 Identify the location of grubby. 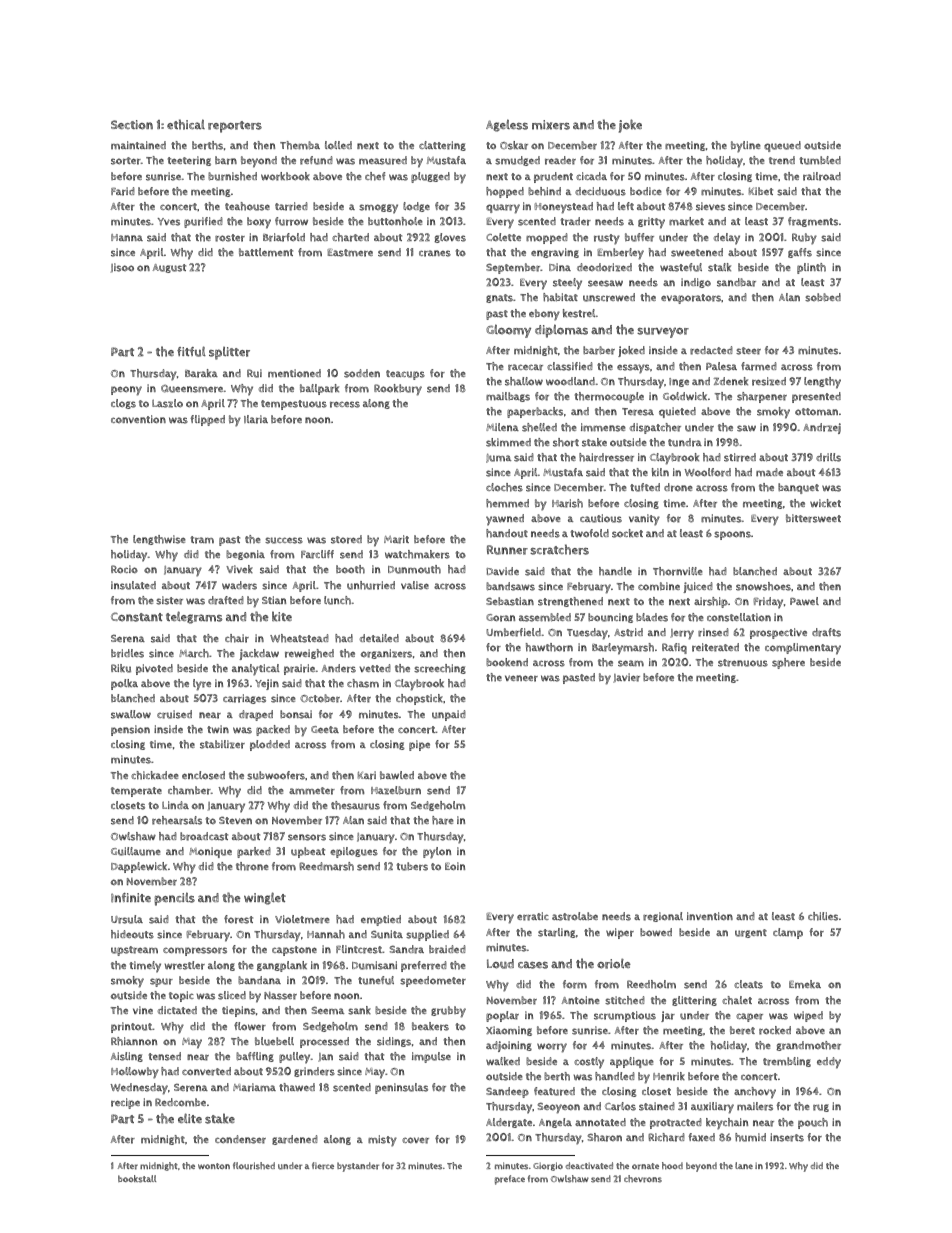
(448, 1012).
